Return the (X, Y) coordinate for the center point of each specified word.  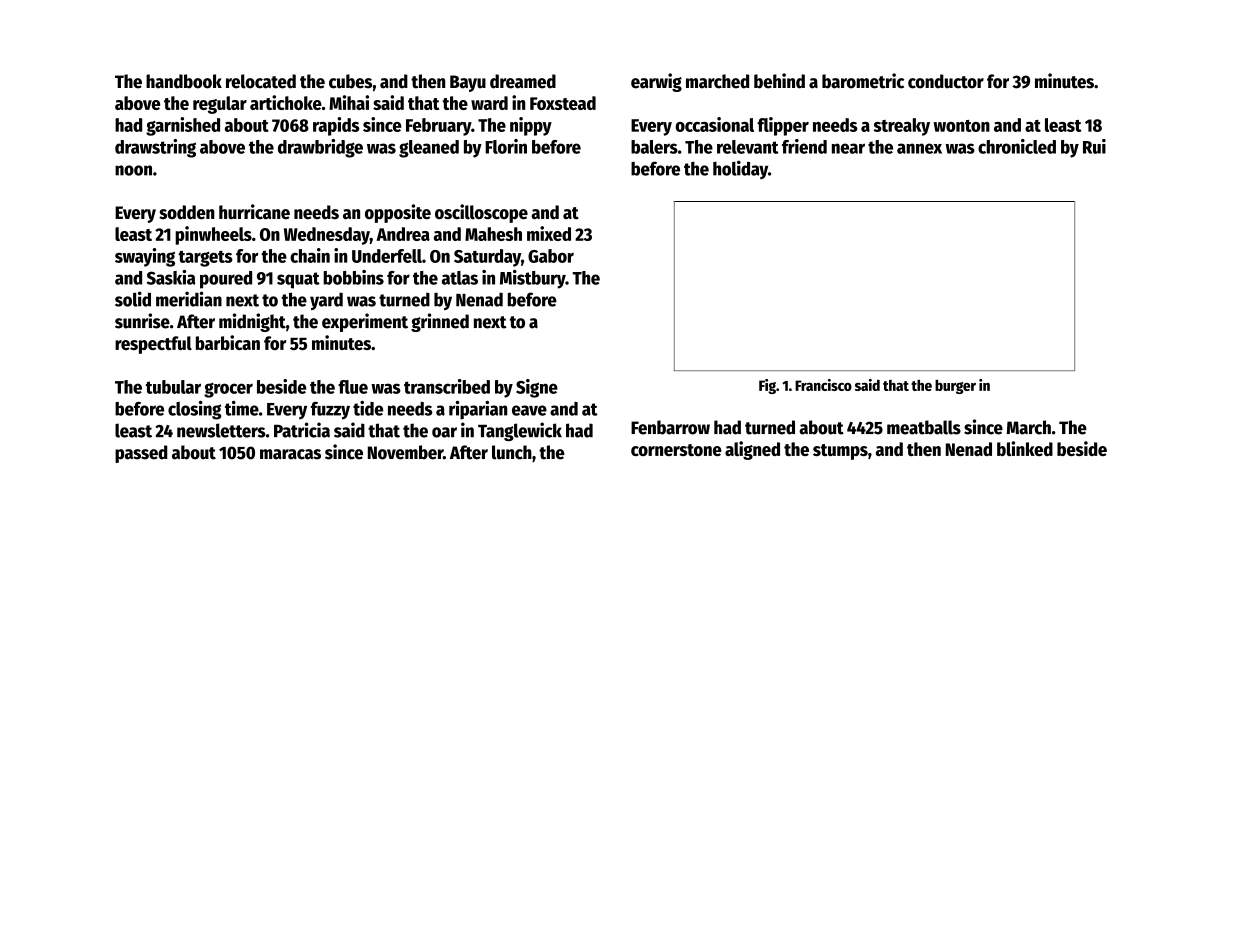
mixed (549, 233)
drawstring (155, 148)
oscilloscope (481, 213)
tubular (173, 387)
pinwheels (213, 235)
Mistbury (533, 279)
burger (955, 387)
